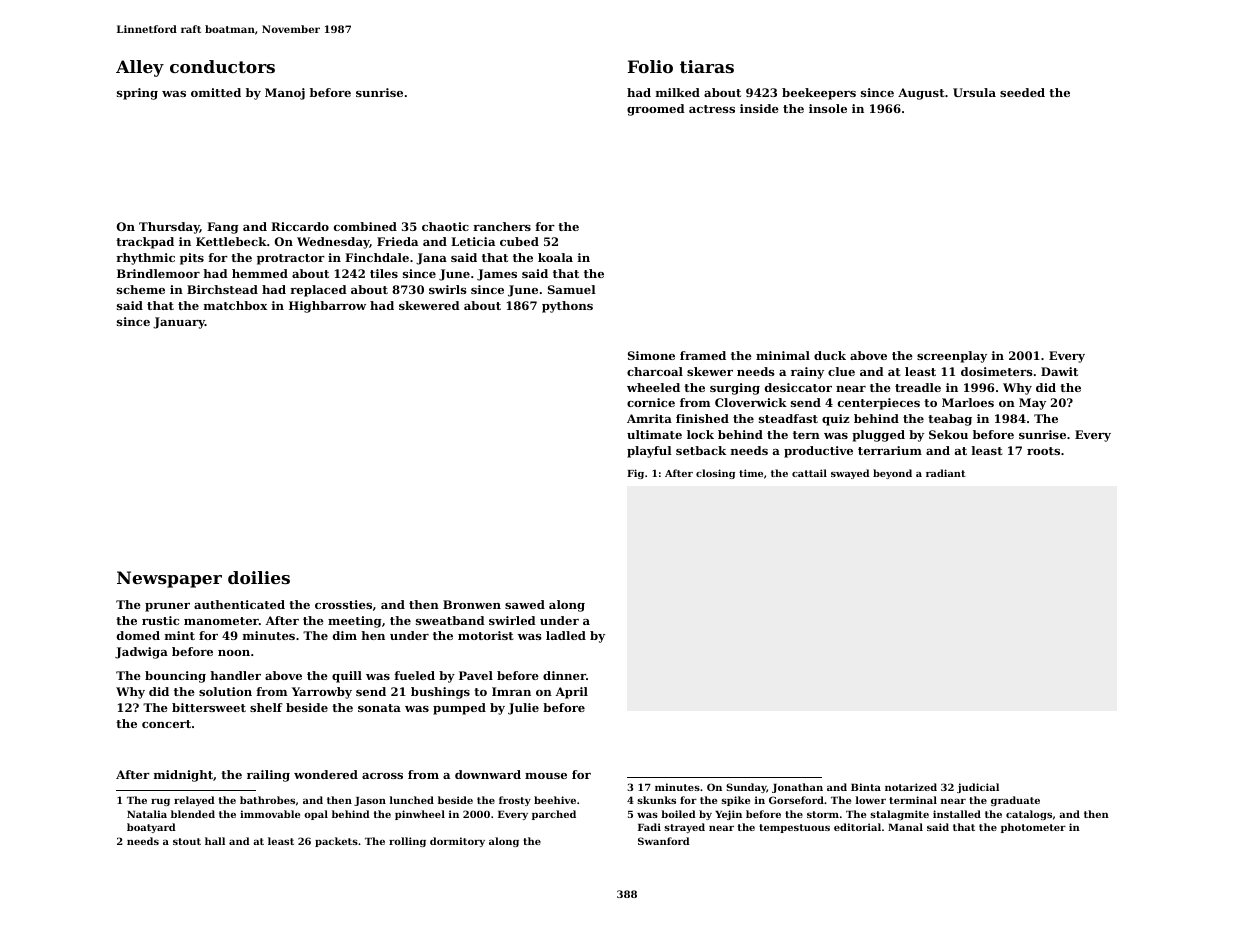 This image has height=952, width=1233. I want to click on combined, so click(365, 226).
